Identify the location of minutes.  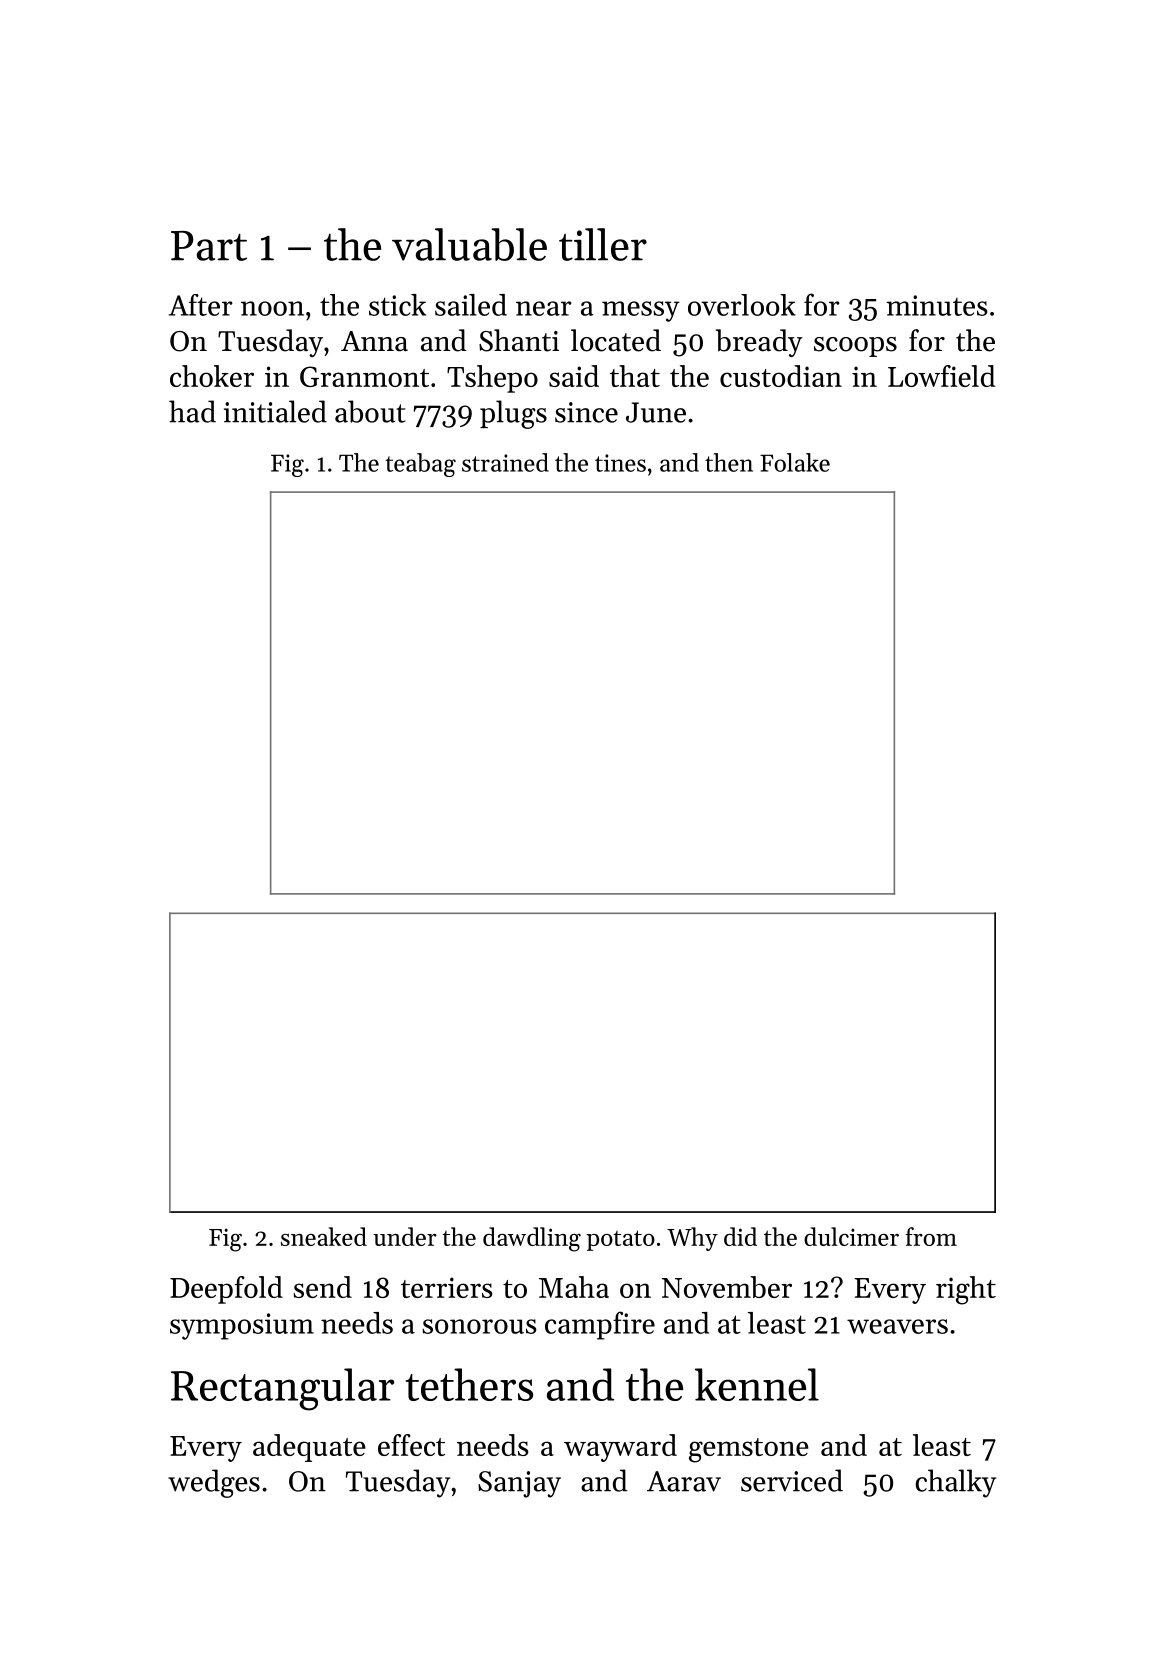
(937, 305).
